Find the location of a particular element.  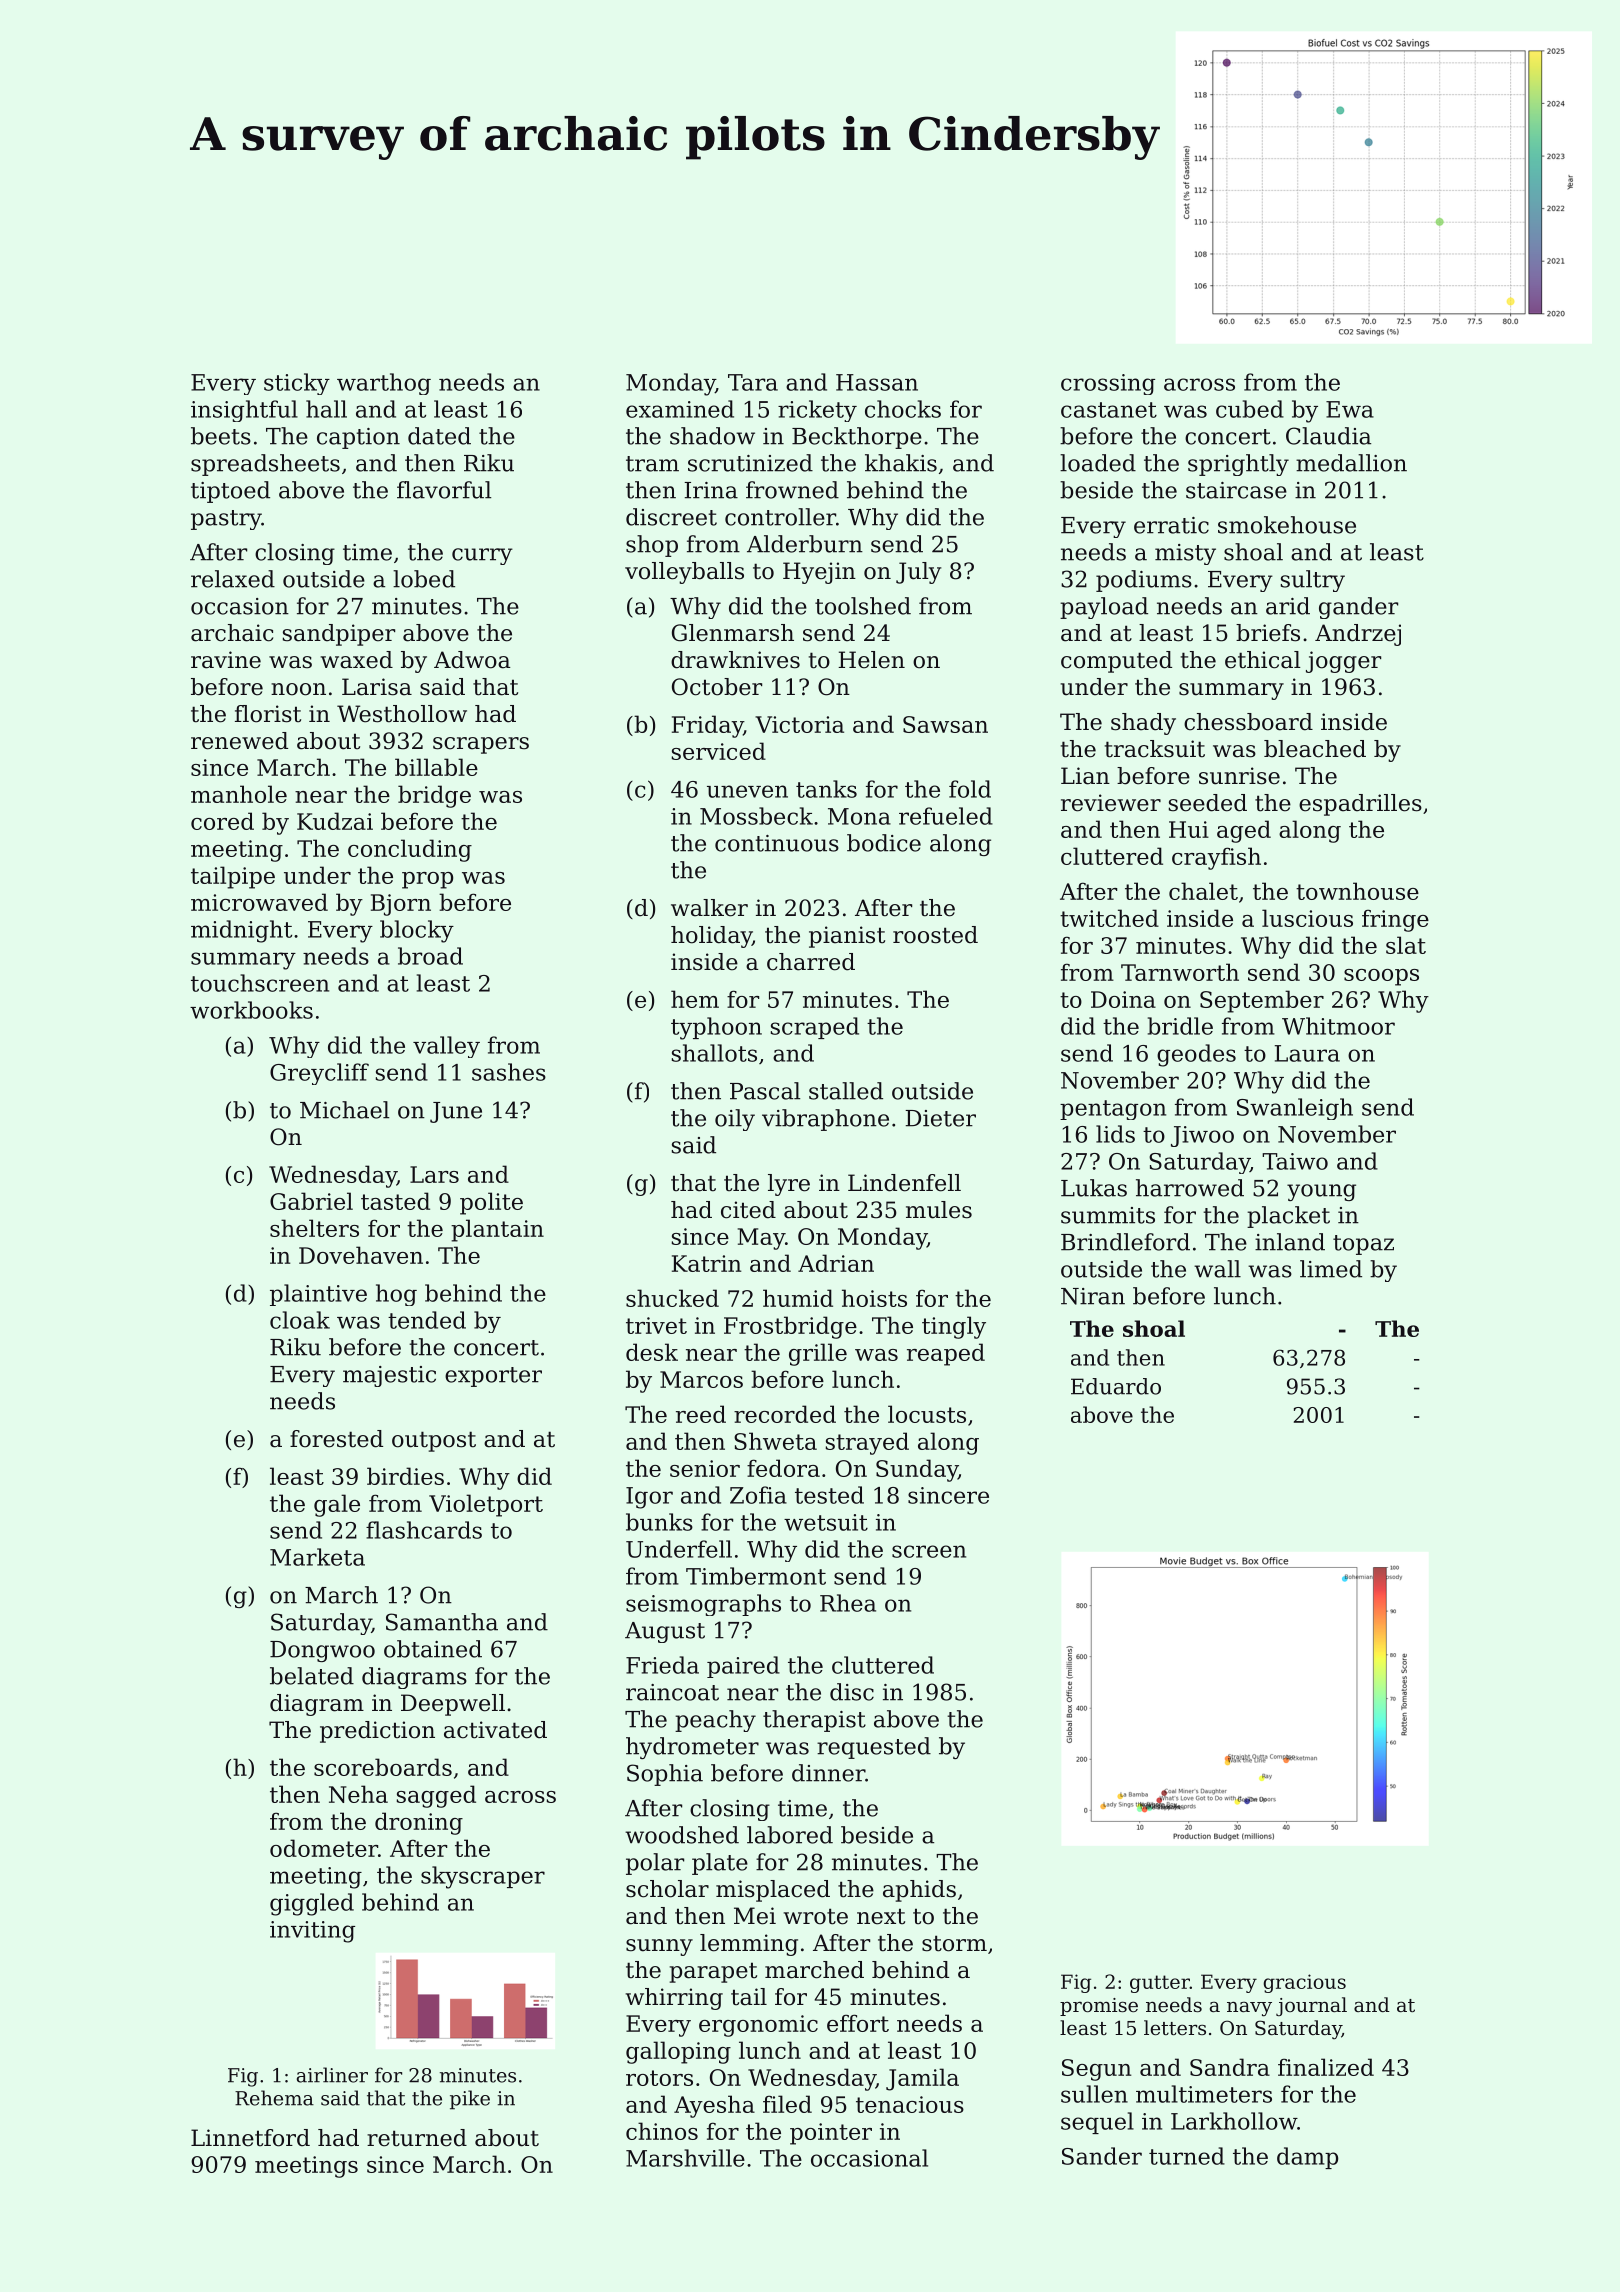

workbooks is located at coordinates (251, 1010).
